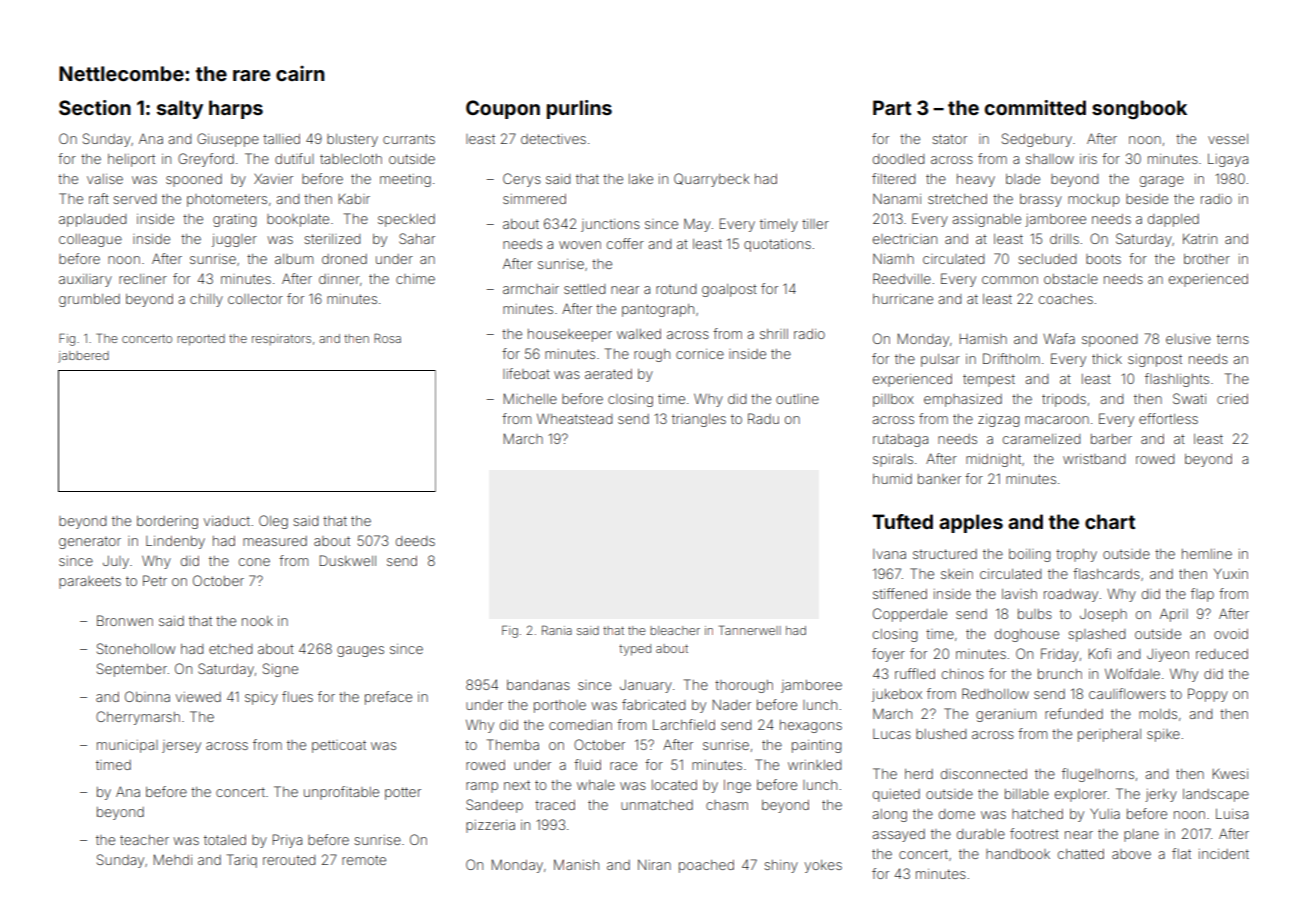 This screenshot has height=924, width=1308. What do you see at coordinates (1041, 200) in the screenshot?
I see `brassy` at bounding box center [1041, 200].
